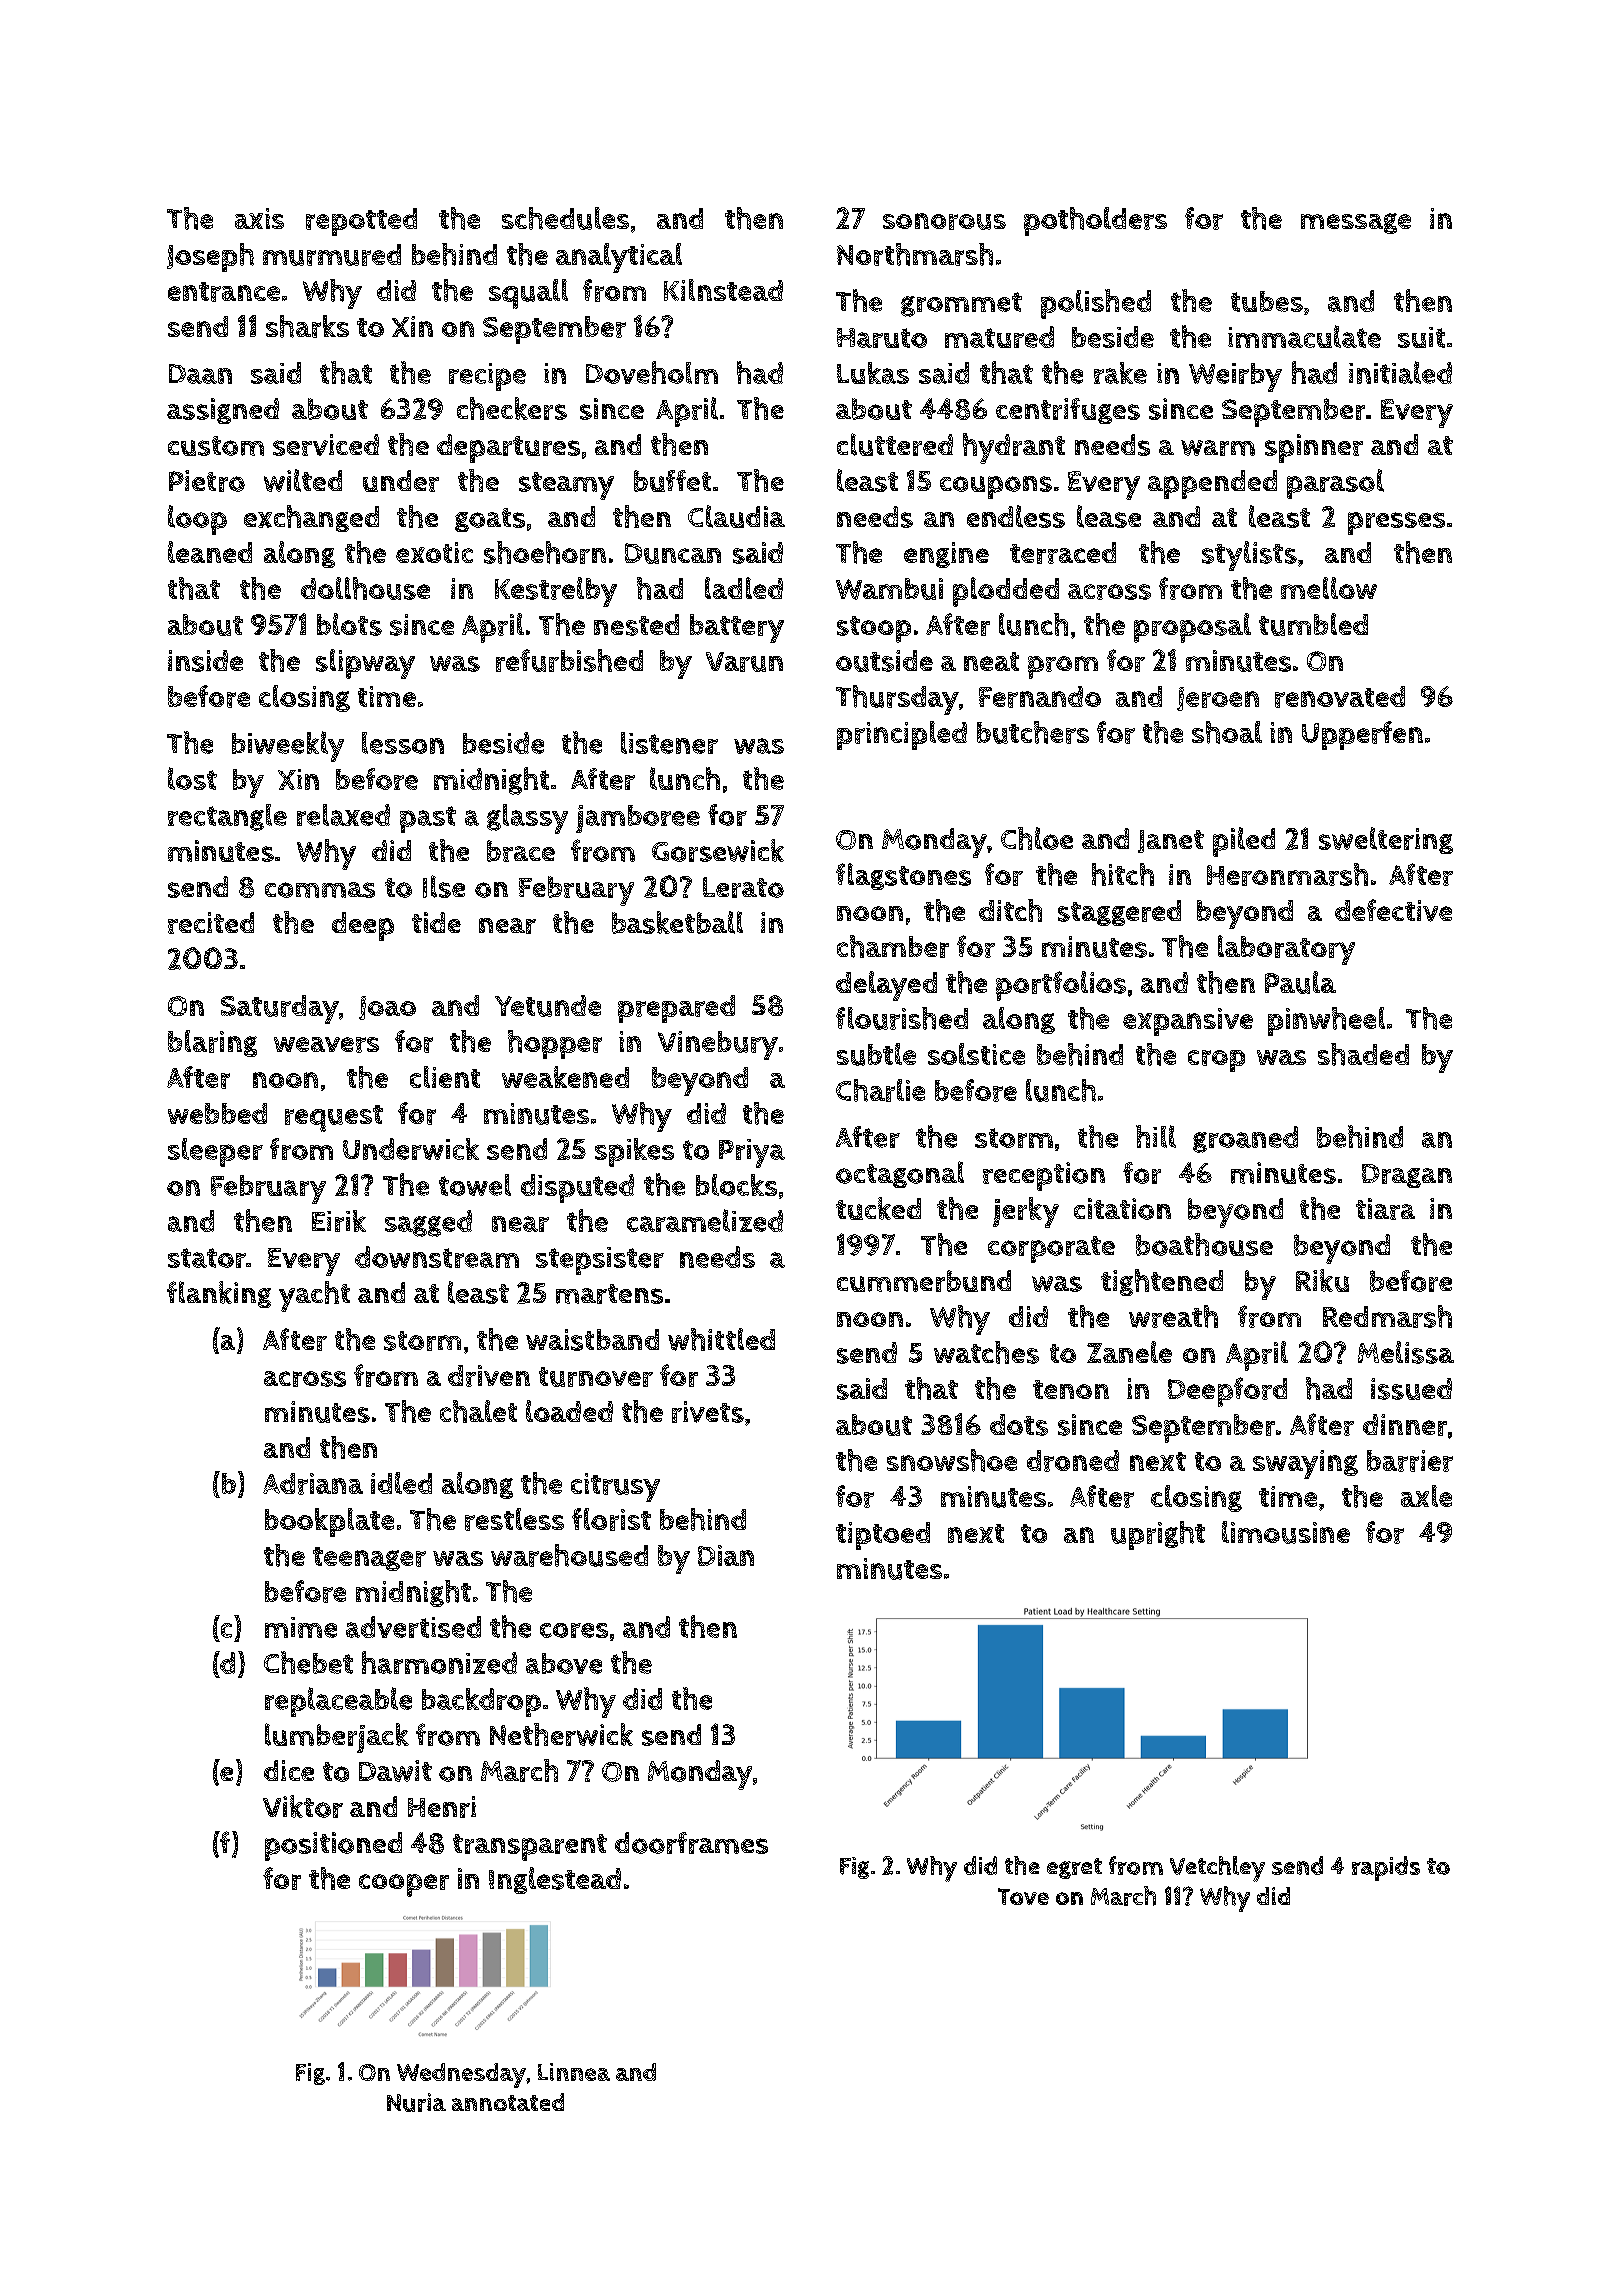 The height and width of the screenshot is (2292, 1620). What do you see at coordinates (555, 1880) in the screenshot?
I see `Inglestead` at bounding box center [555, 1880].
